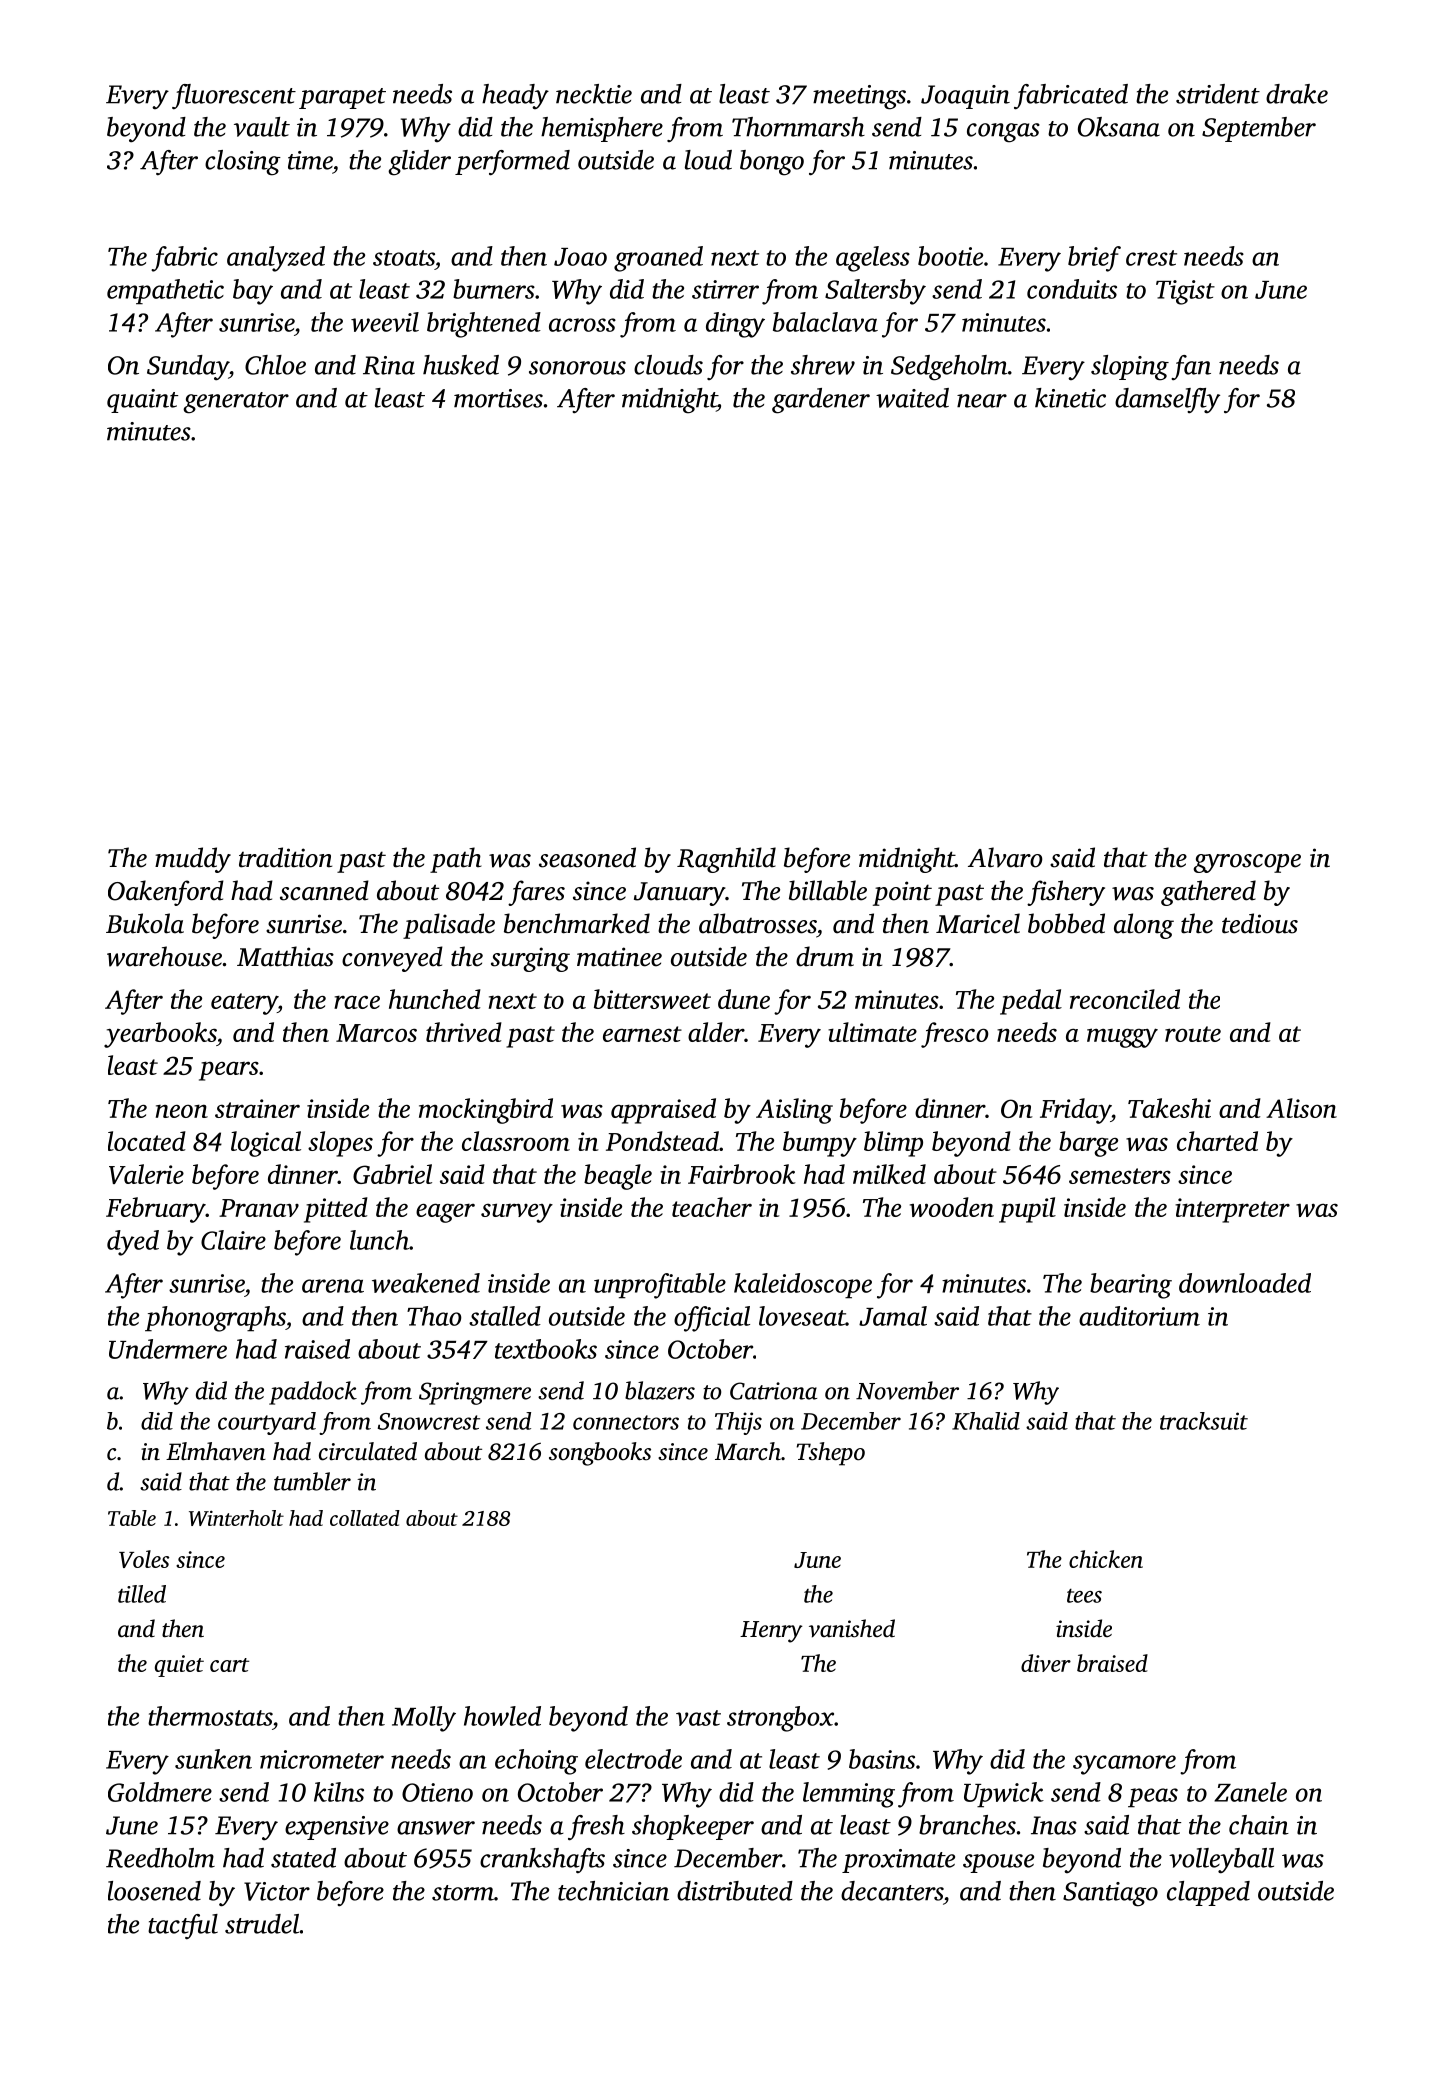  I want to click on necktie, so click(594, 94).
